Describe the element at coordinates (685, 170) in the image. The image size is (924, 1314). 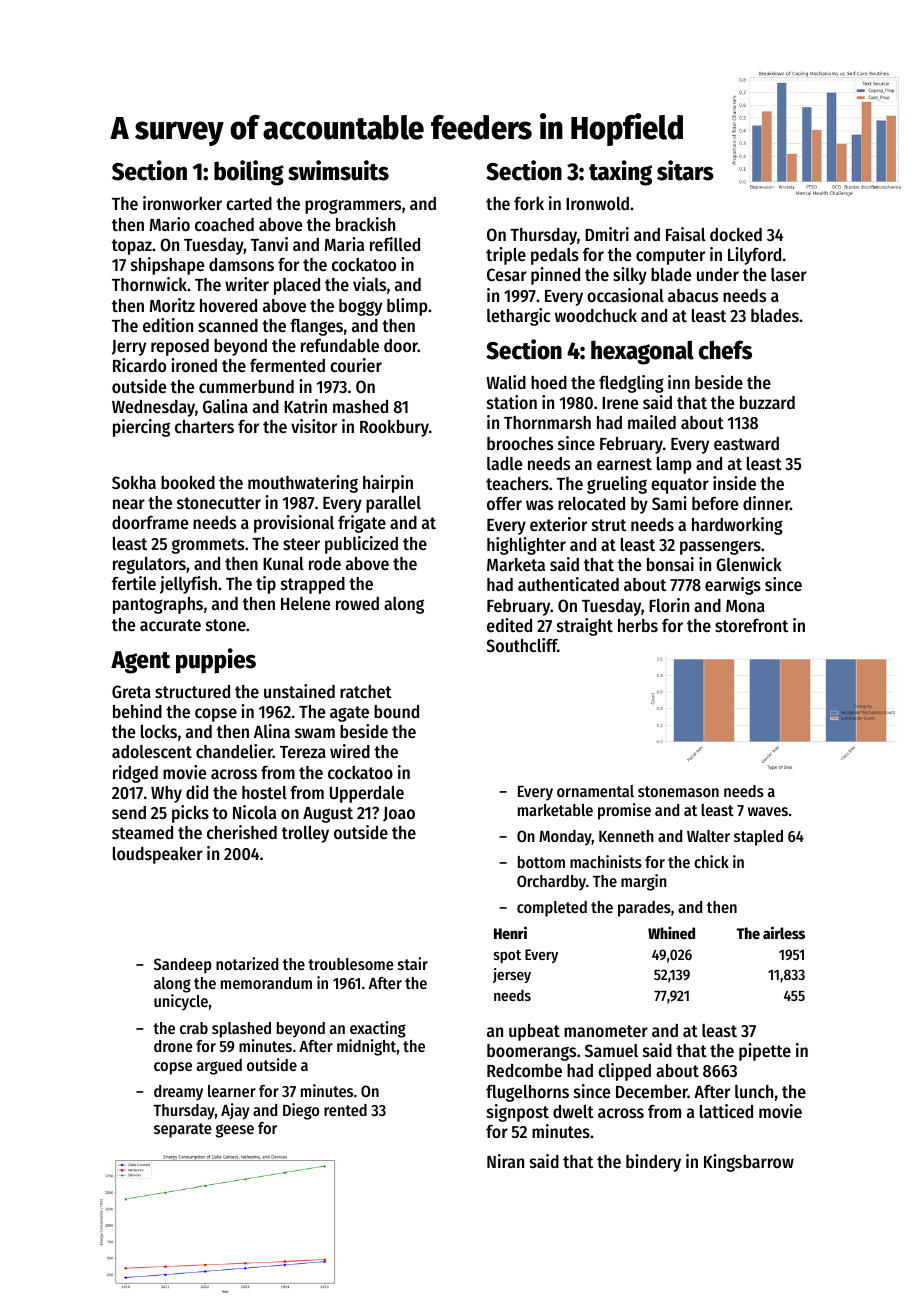
I see `sitars` at that location.
